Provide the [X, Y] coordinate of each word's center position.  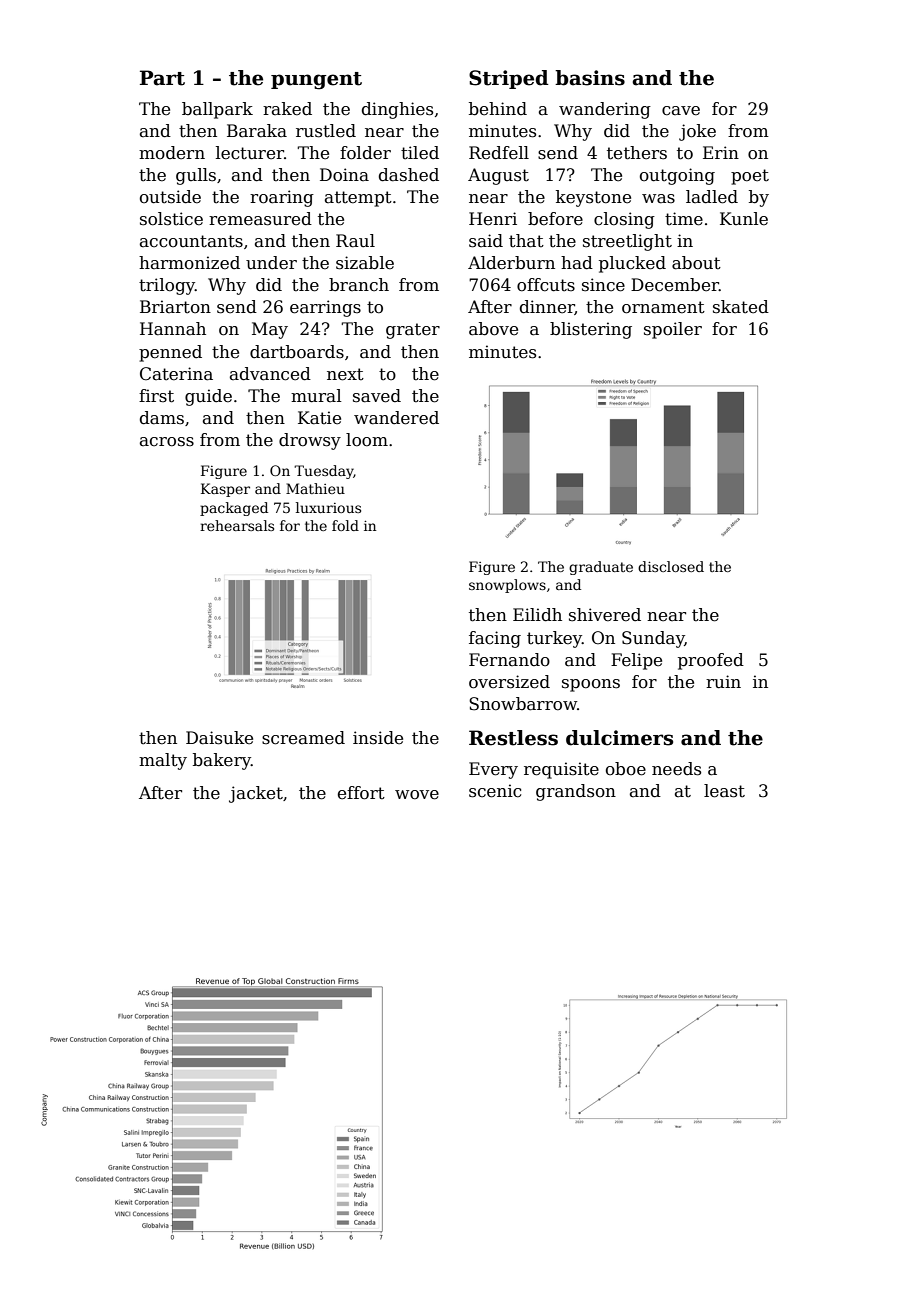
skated [741, 307]
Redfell [499, 153]
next [345, 374]
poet [750, 177]
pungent [316, 81]
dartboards [297, 352]
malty [163, 761]
